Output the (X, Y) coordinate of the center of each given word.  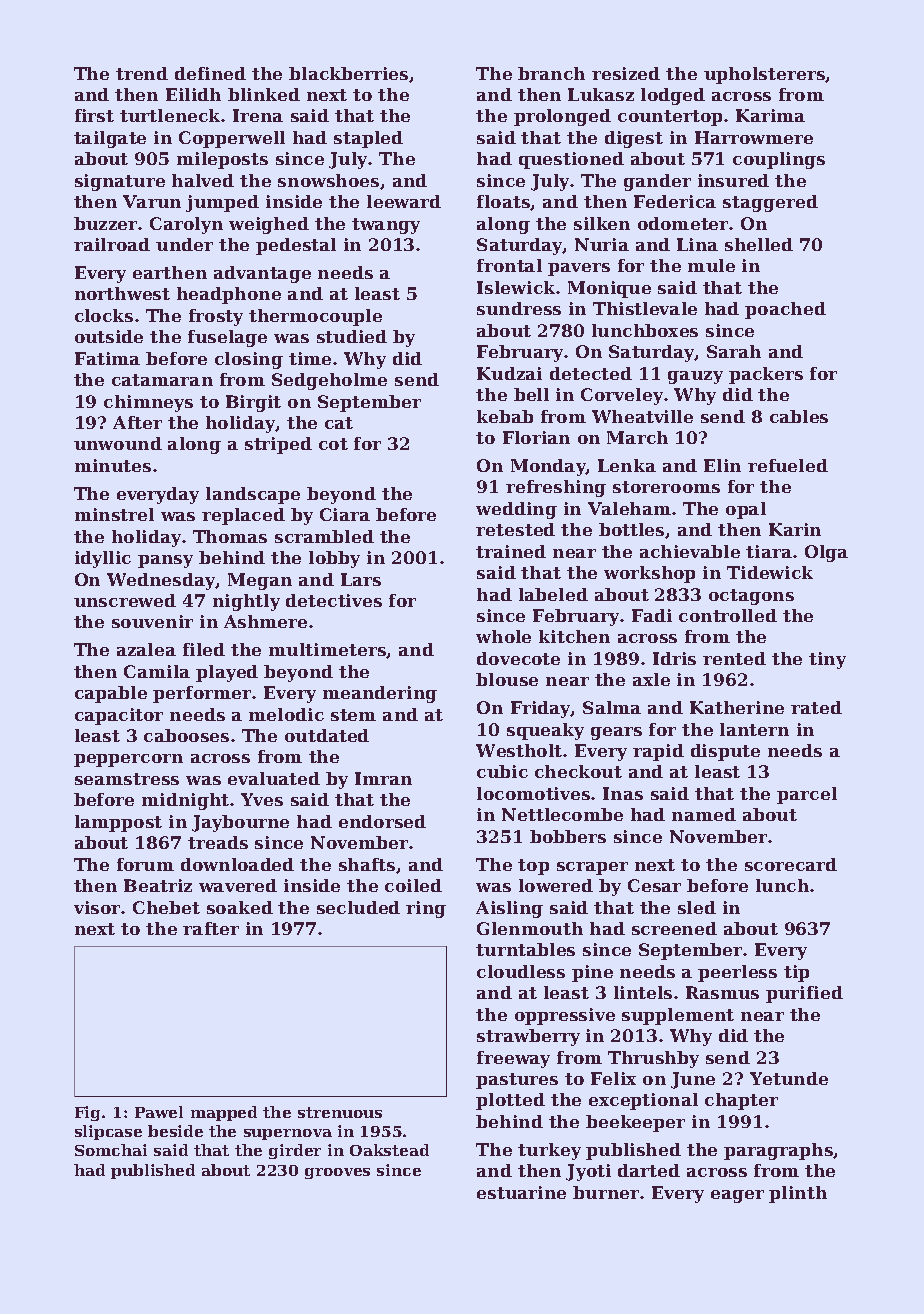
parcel (807, 795)
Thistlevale (645, 308)
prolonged (562, 117)
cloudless (521, 971)
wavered (238, 885)
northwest (122, 293)
